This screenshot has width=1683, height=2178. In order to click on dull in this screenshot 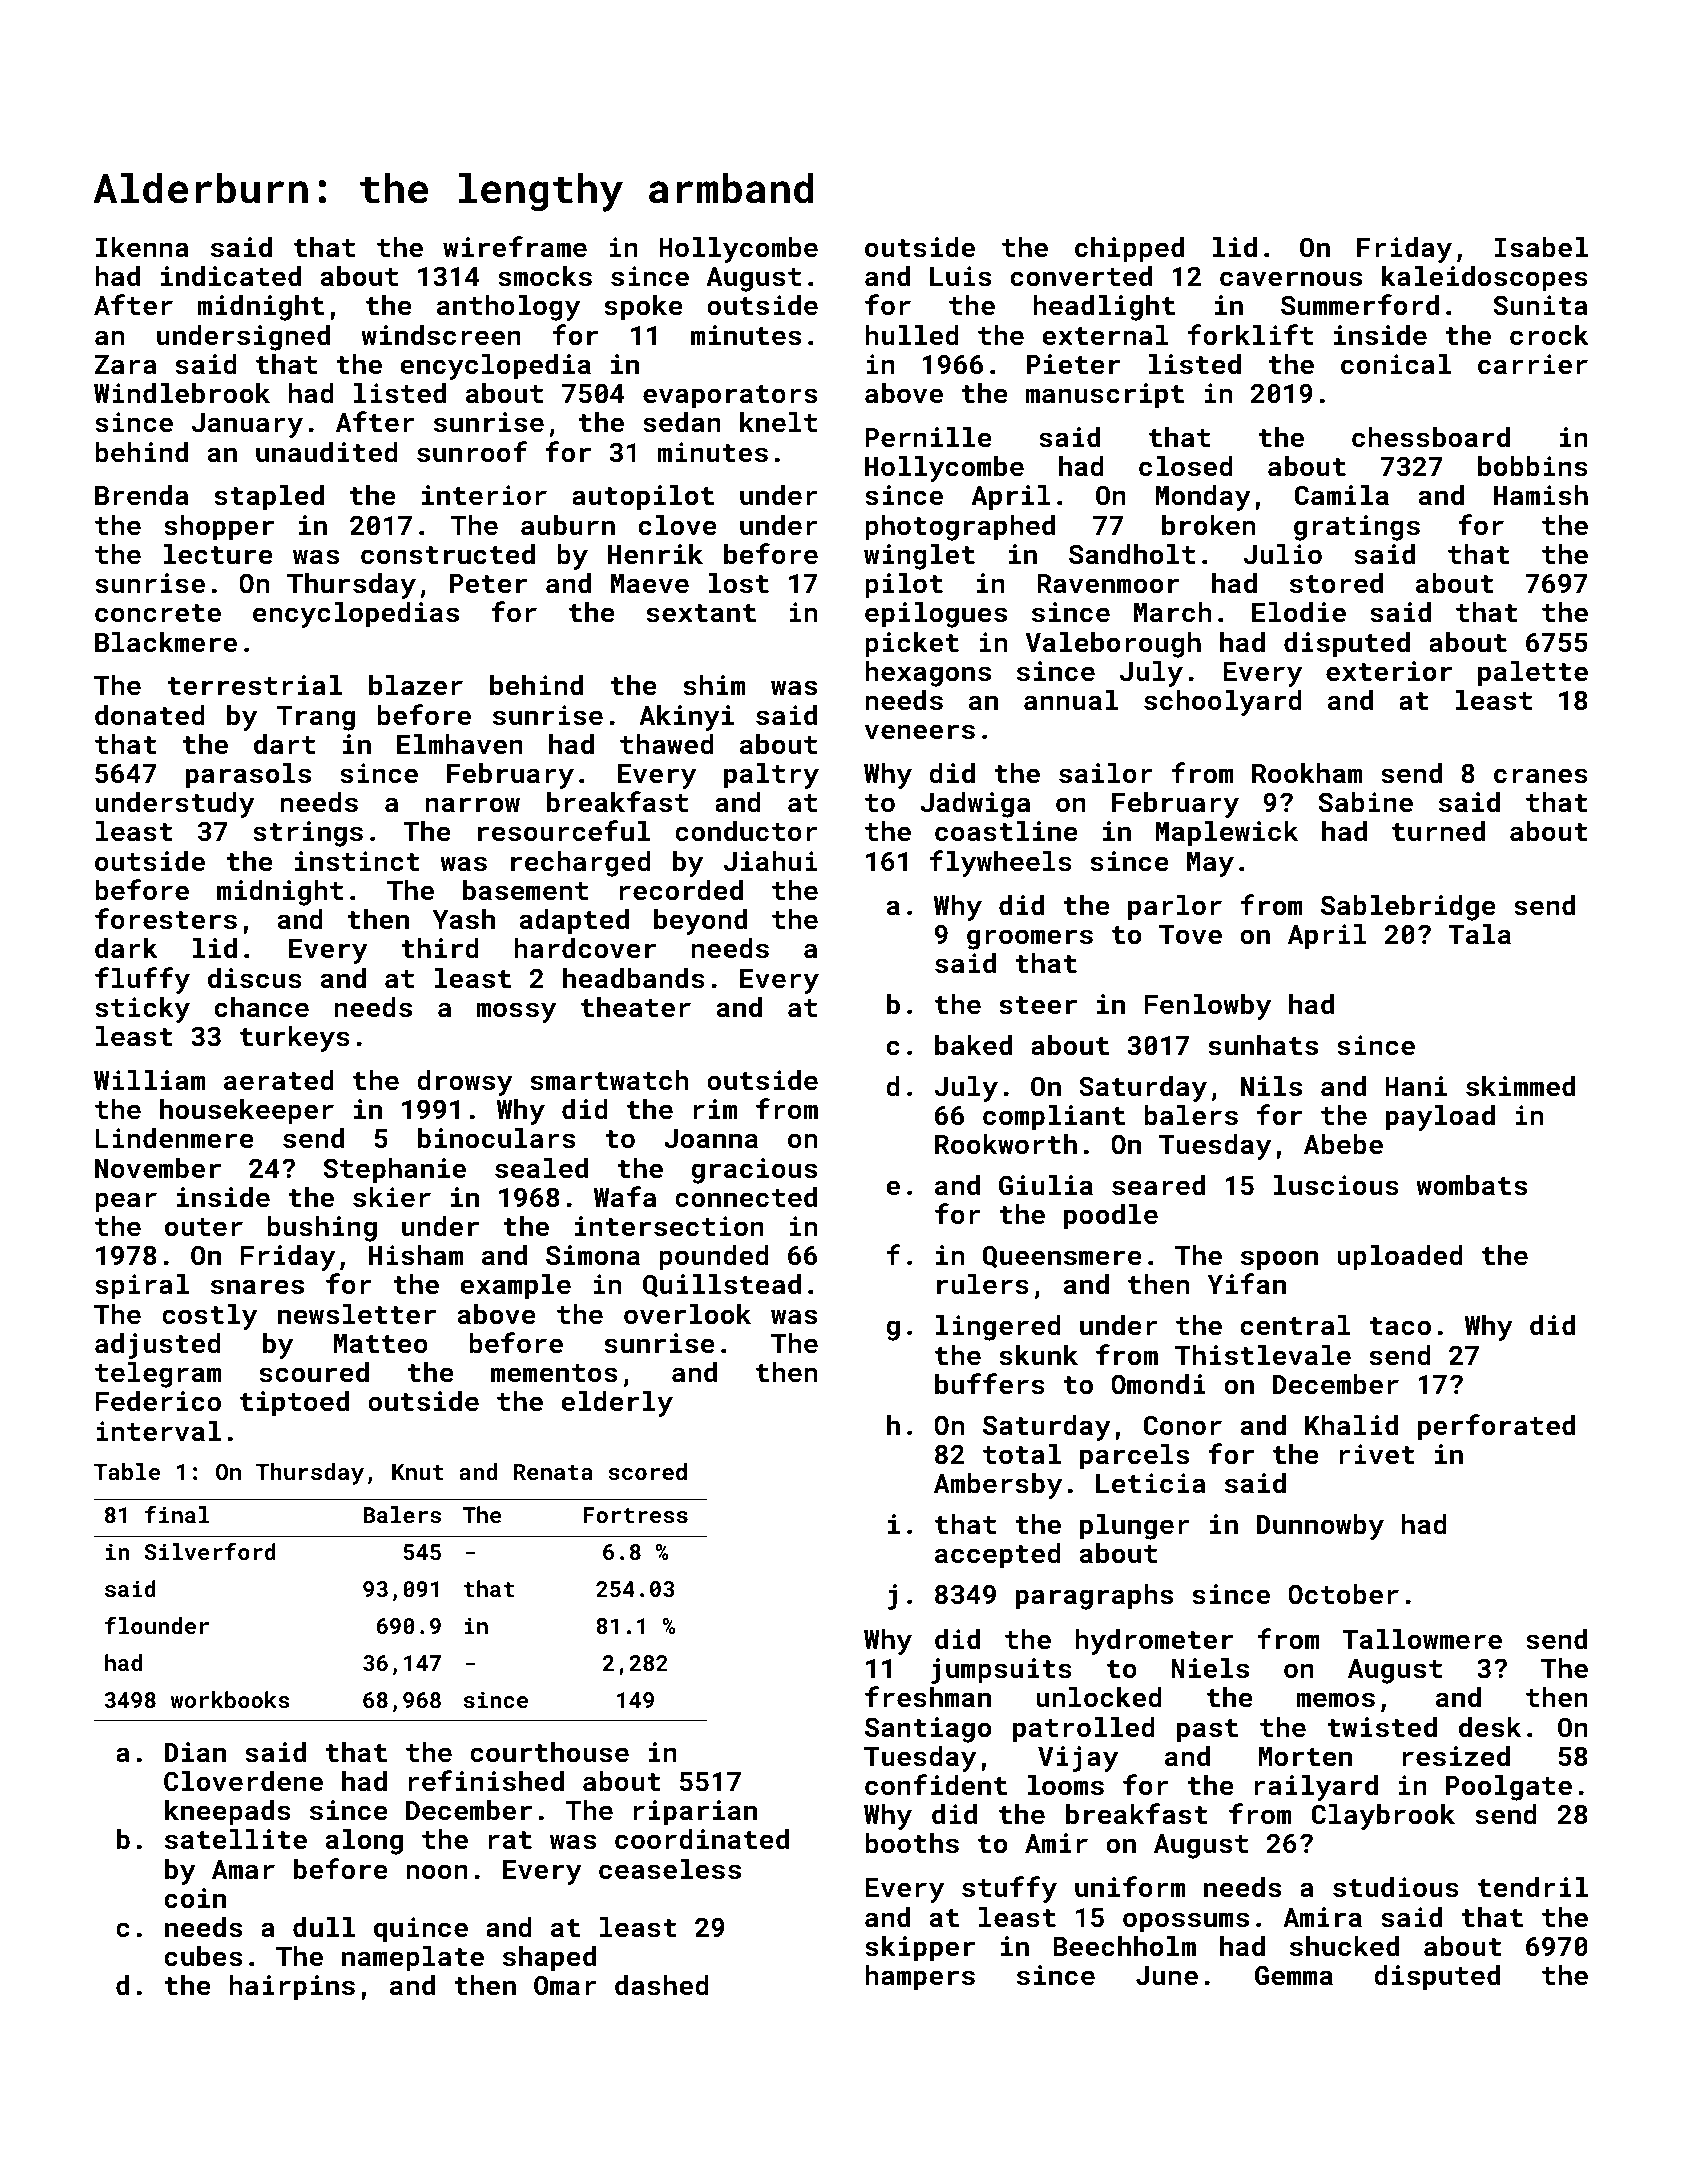, I will do `click(324, 1927)`.
